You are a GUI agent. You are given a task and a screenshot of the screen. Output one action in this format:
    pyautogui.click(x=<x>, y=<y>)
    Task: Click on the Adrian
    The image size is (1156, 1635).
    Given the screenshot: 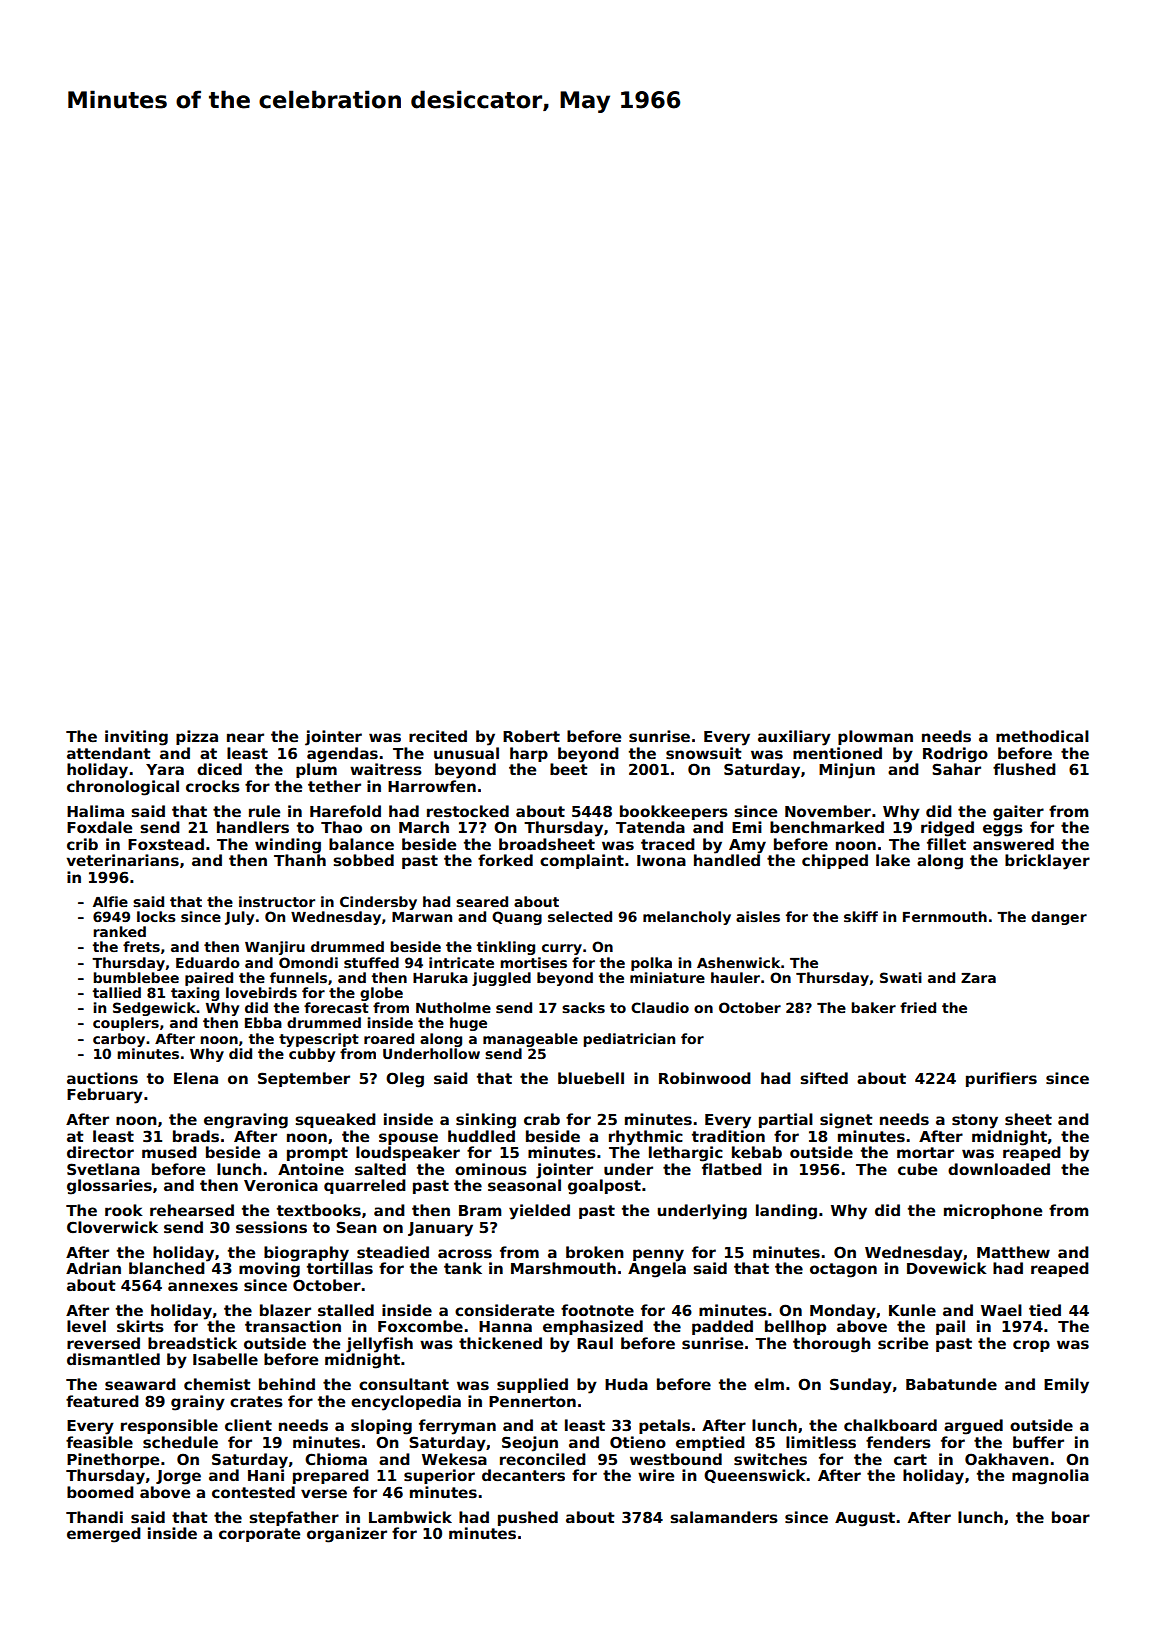 What is the action you would take?
    pyautogui.click(x=93, y=1268)
